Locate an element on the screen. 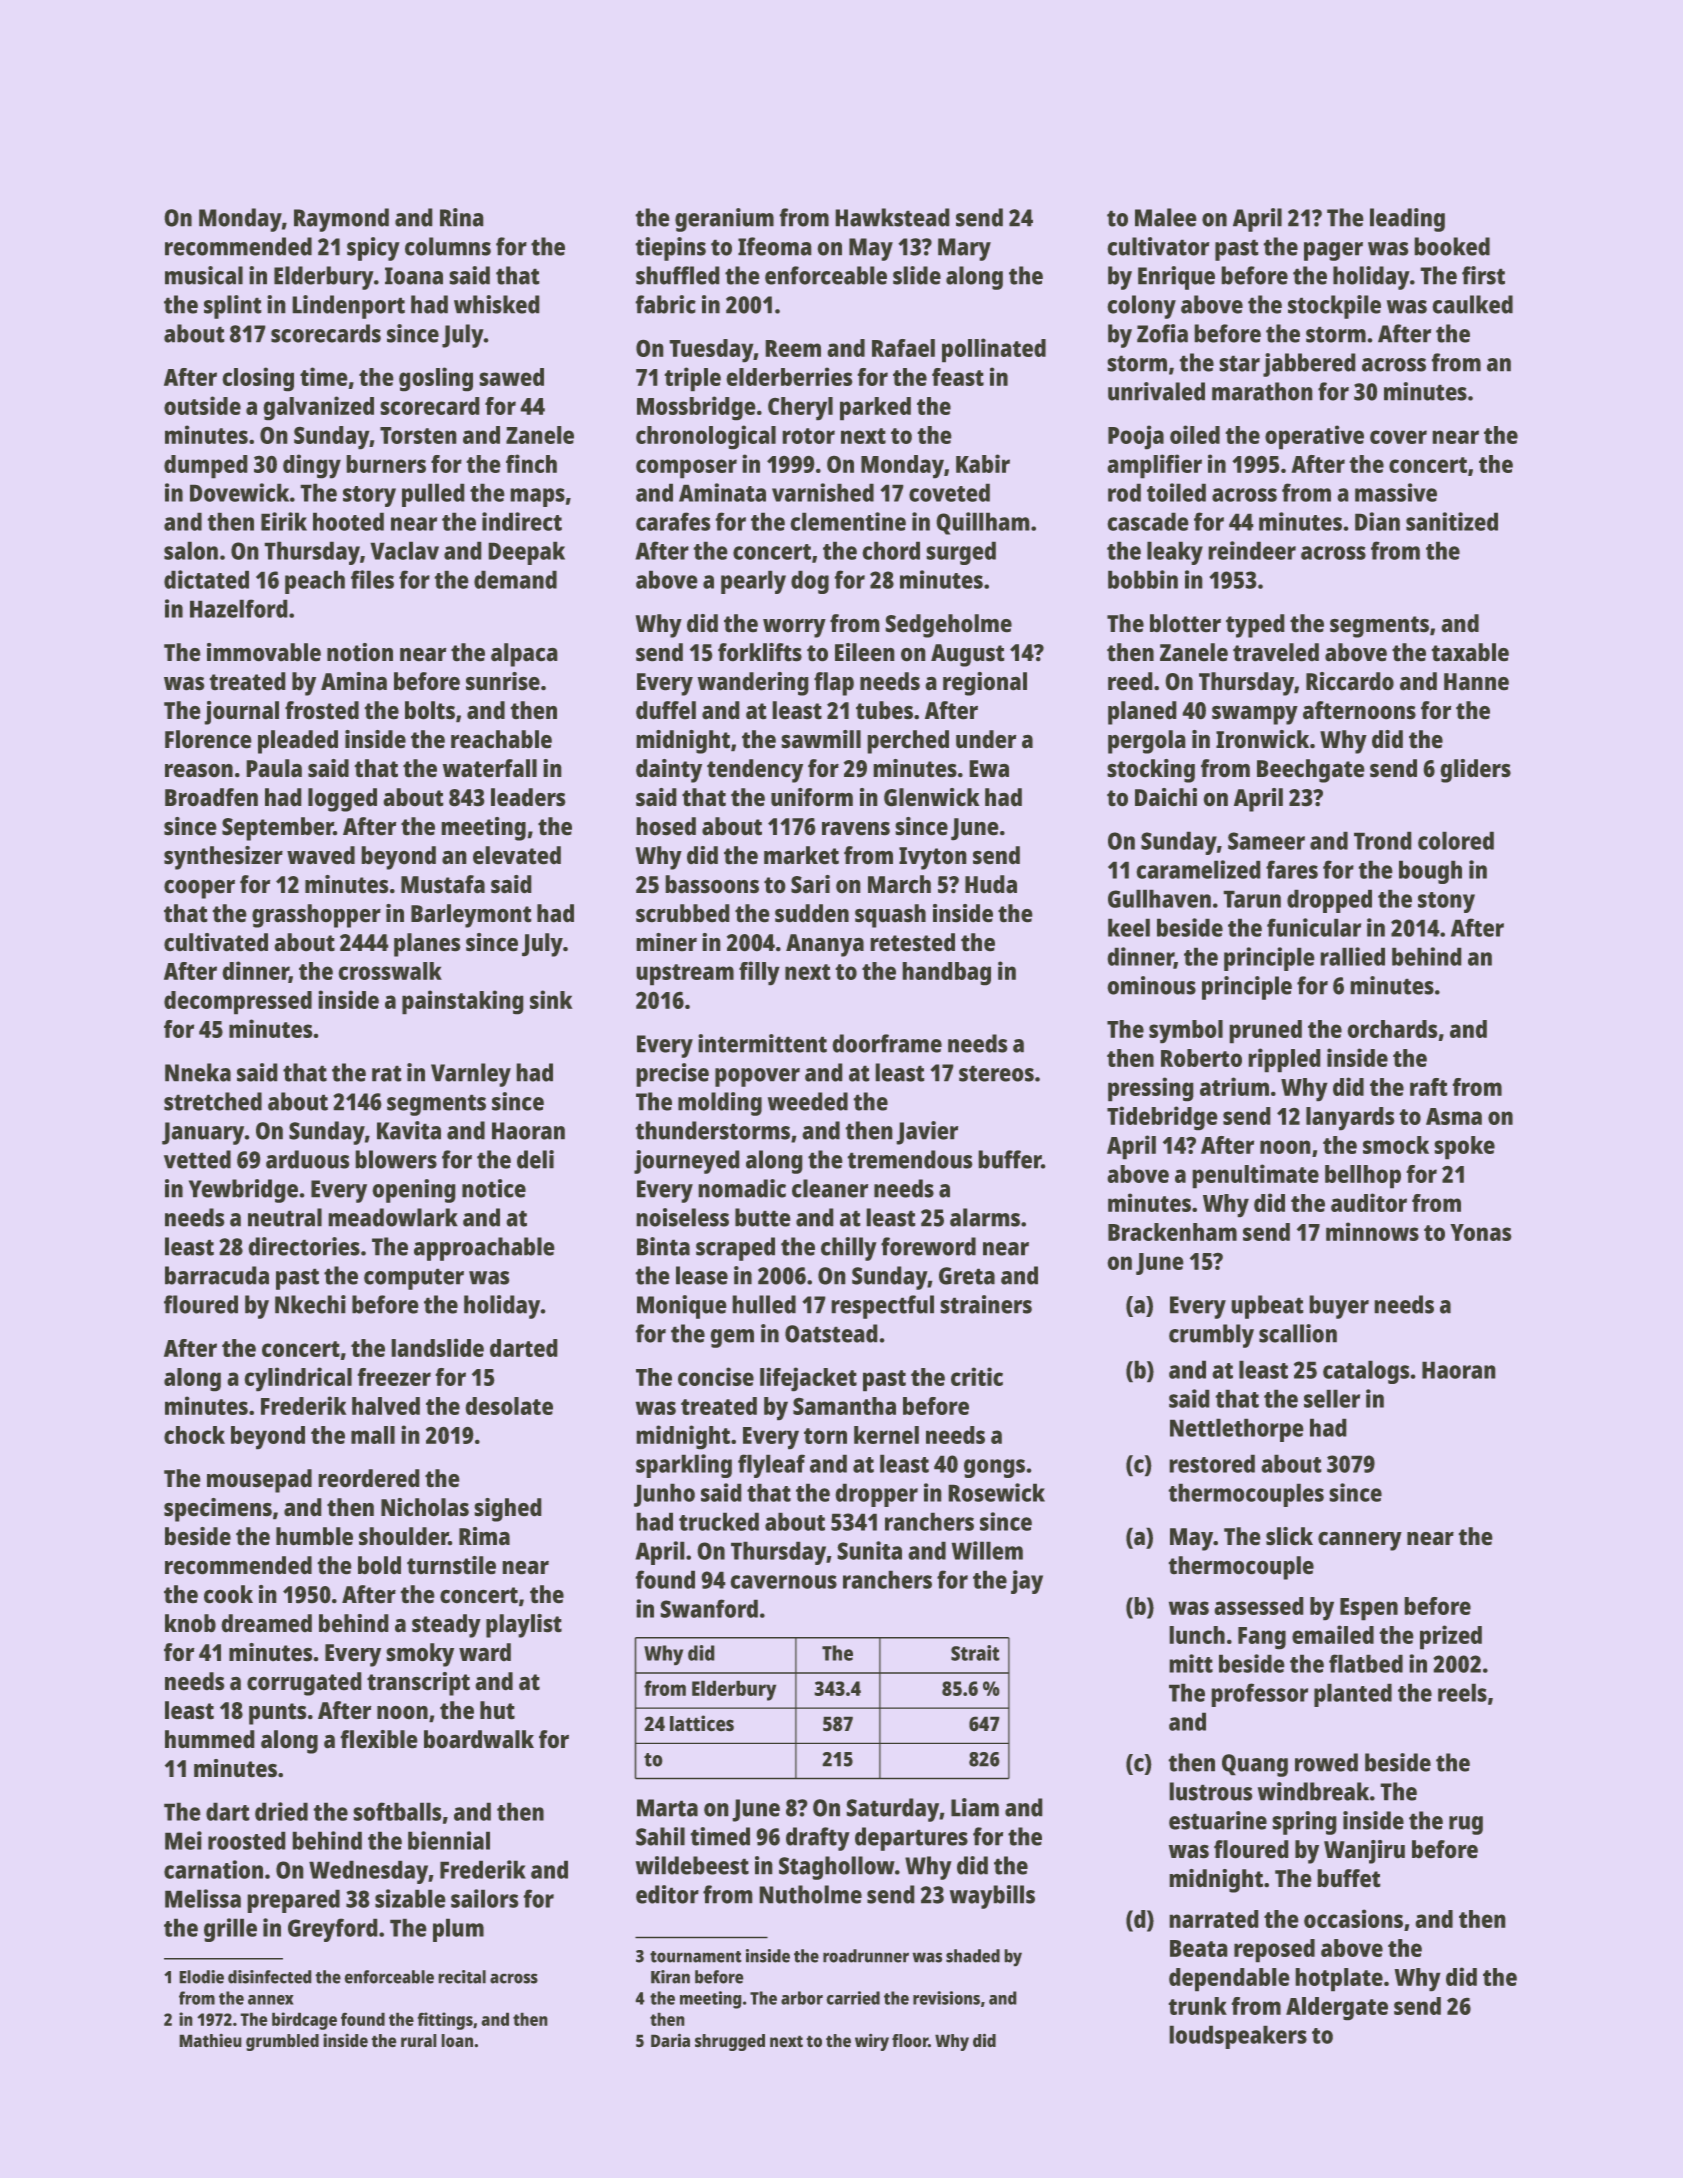 Image resolution: width=1683 pixels, height=2178 pixels. Quillham is located at coordinates (983, 523).
